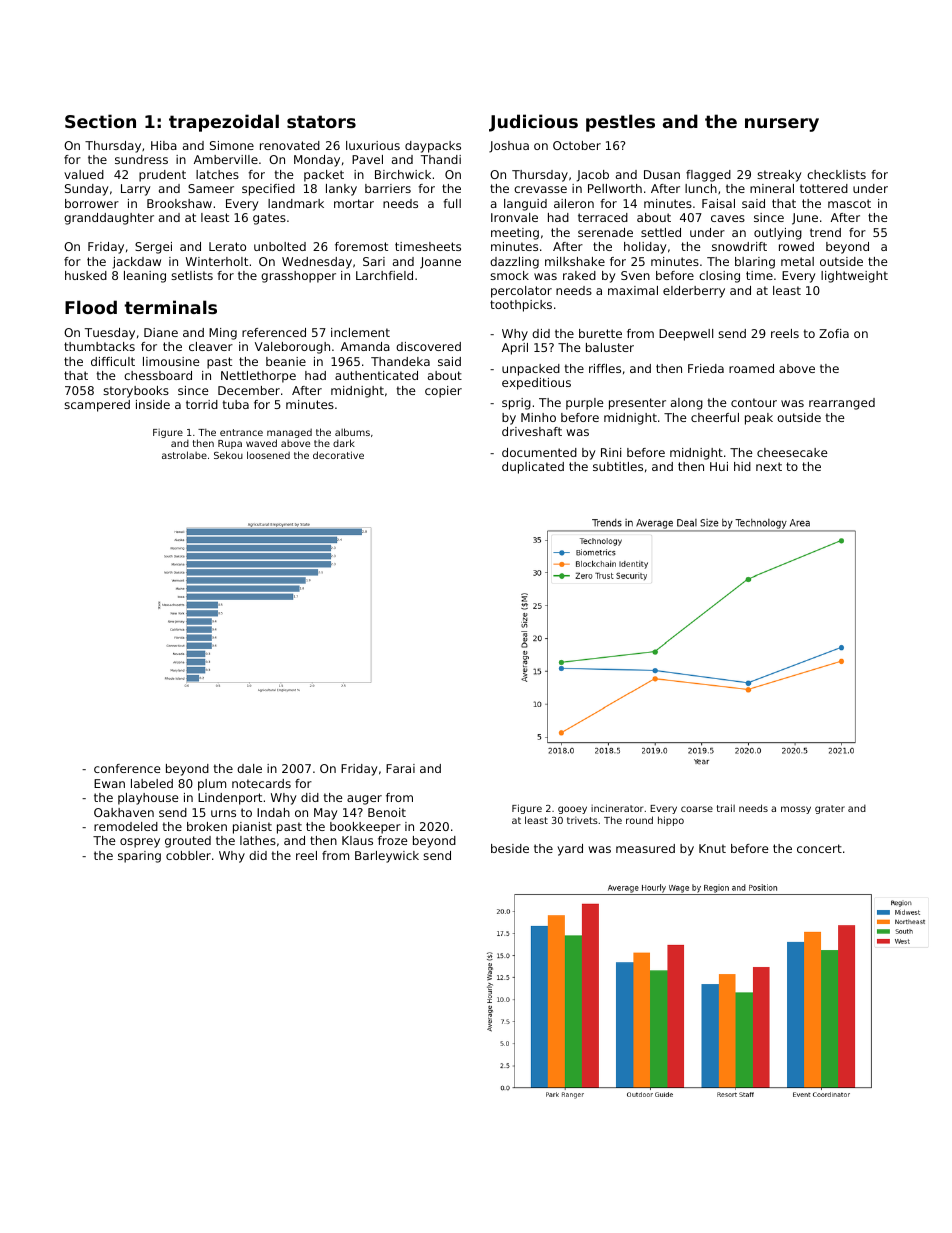 The image size is (952, 1233). What do you see at coordinates (782, 125) in the page?
I see `nursery` at bounding box center [782, 125].
